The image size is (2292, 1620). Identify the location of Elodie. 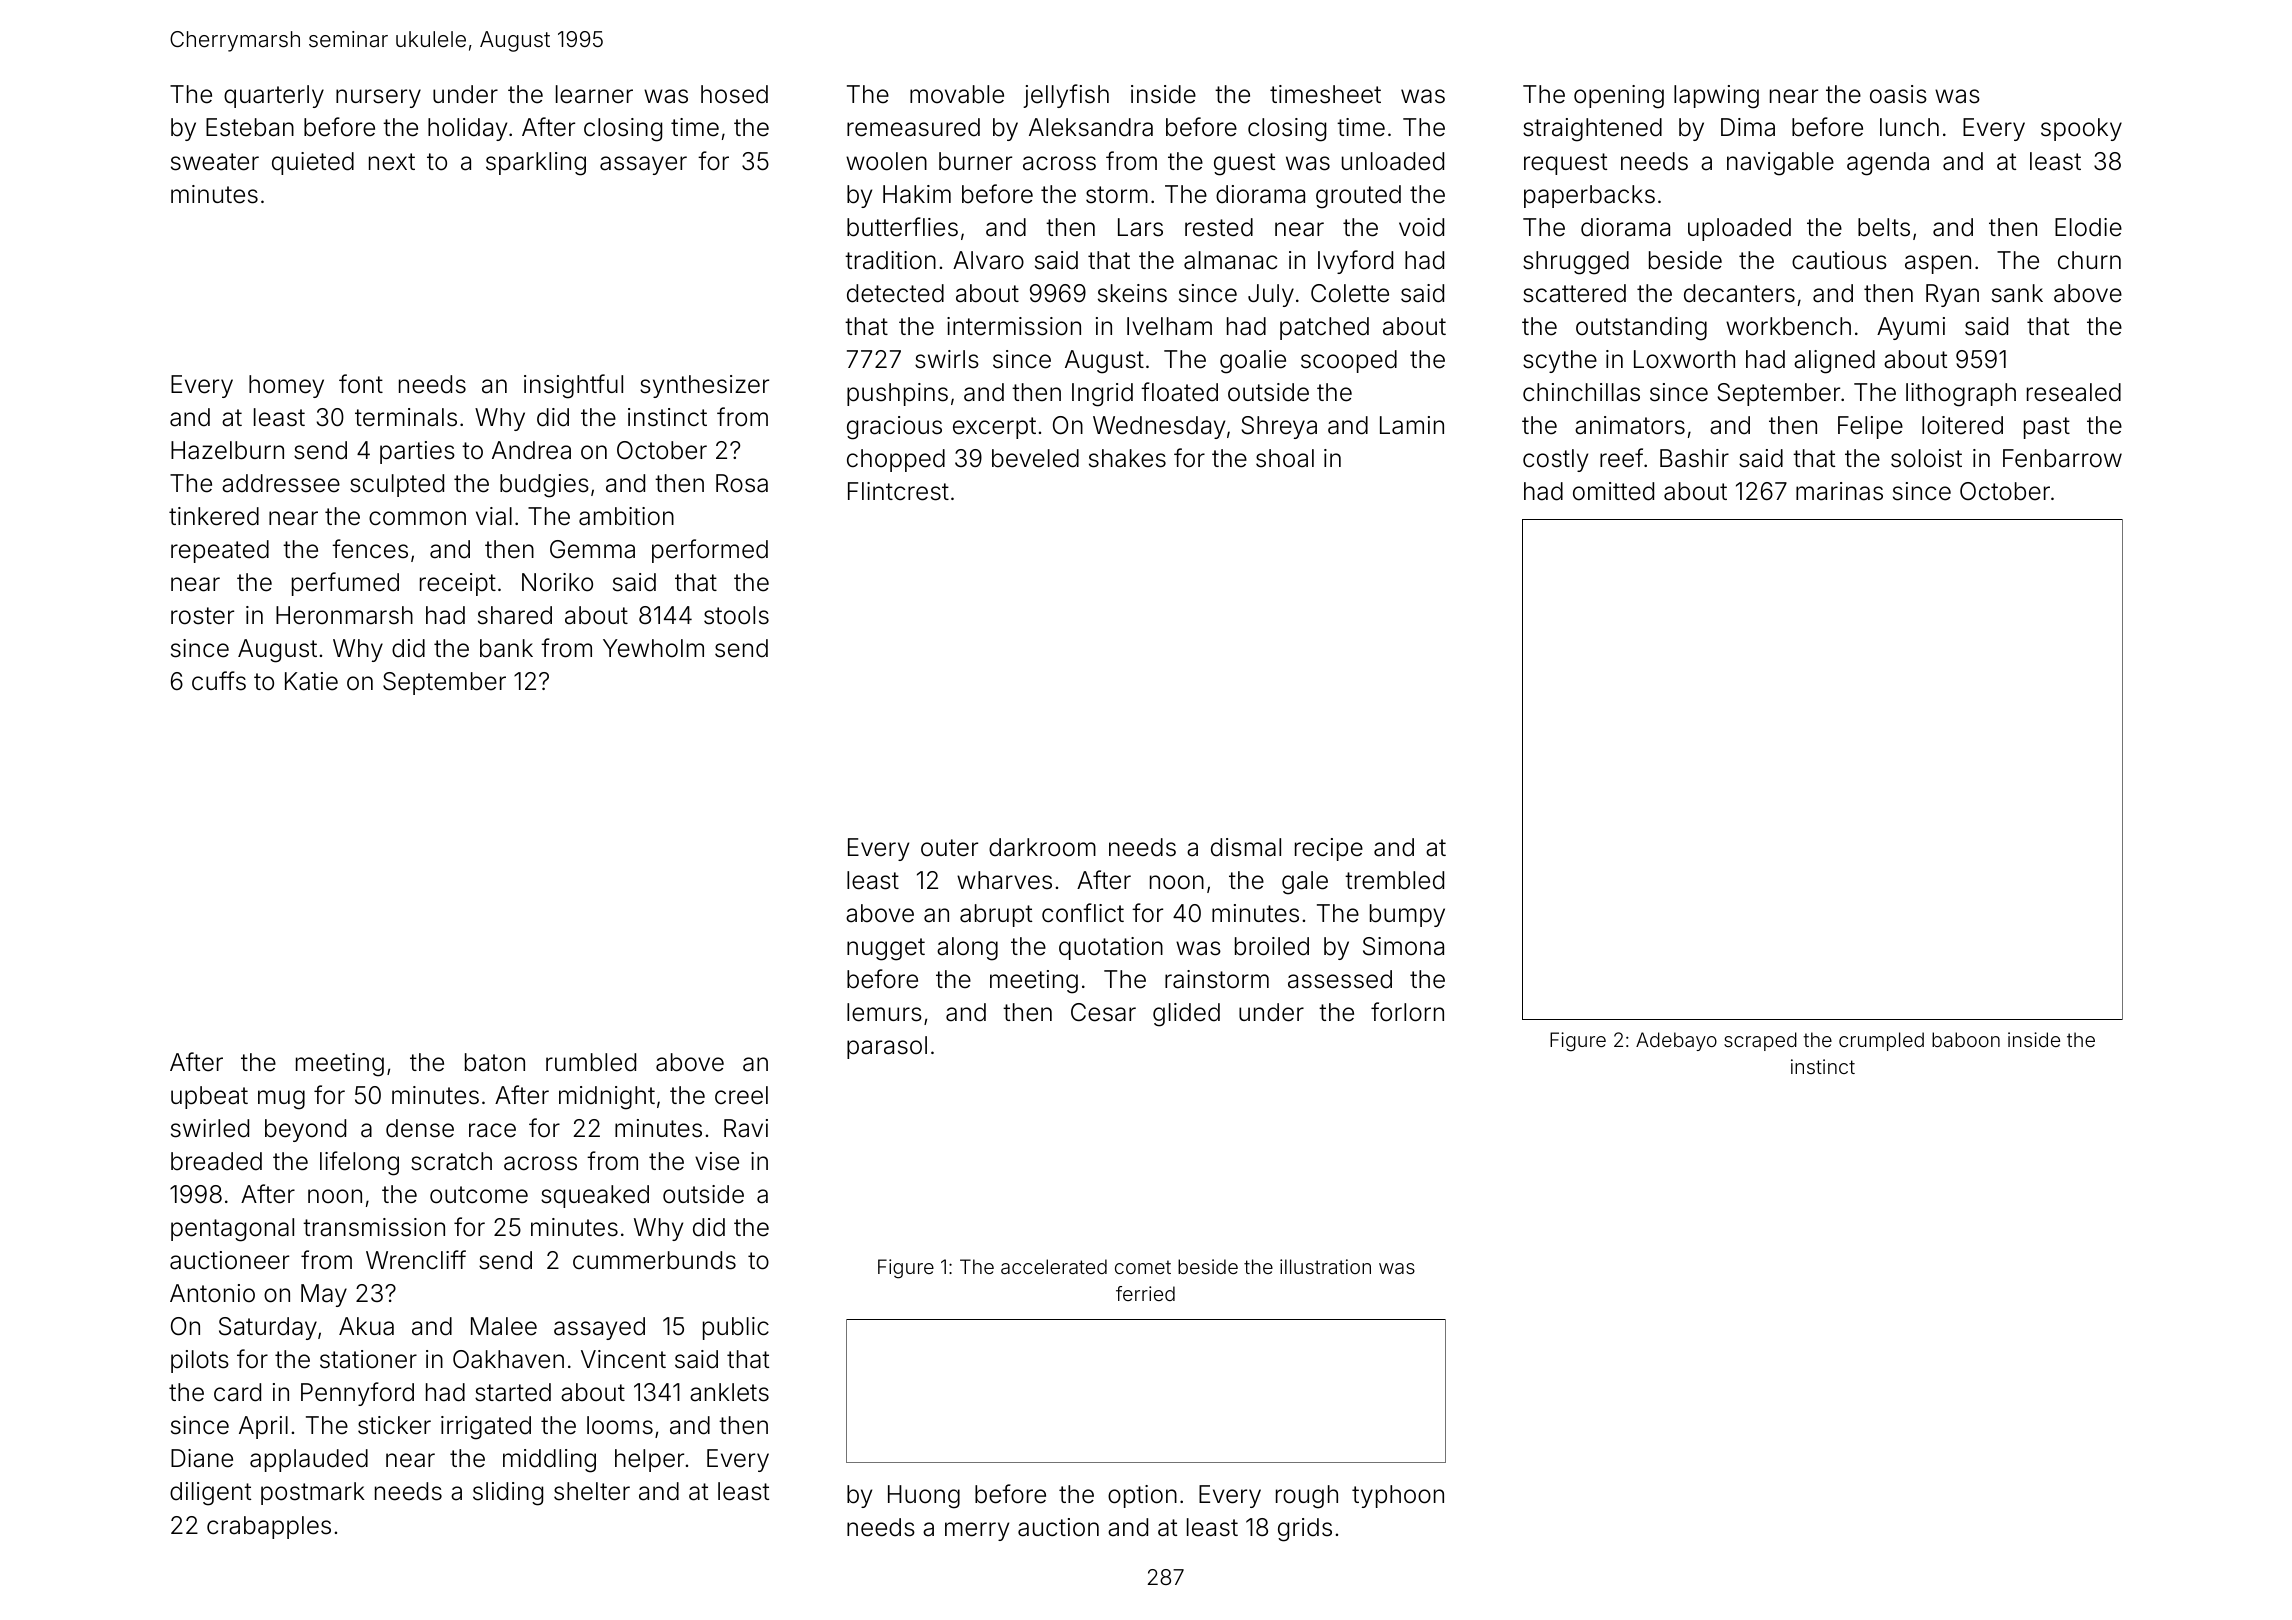
(2088, 227).
